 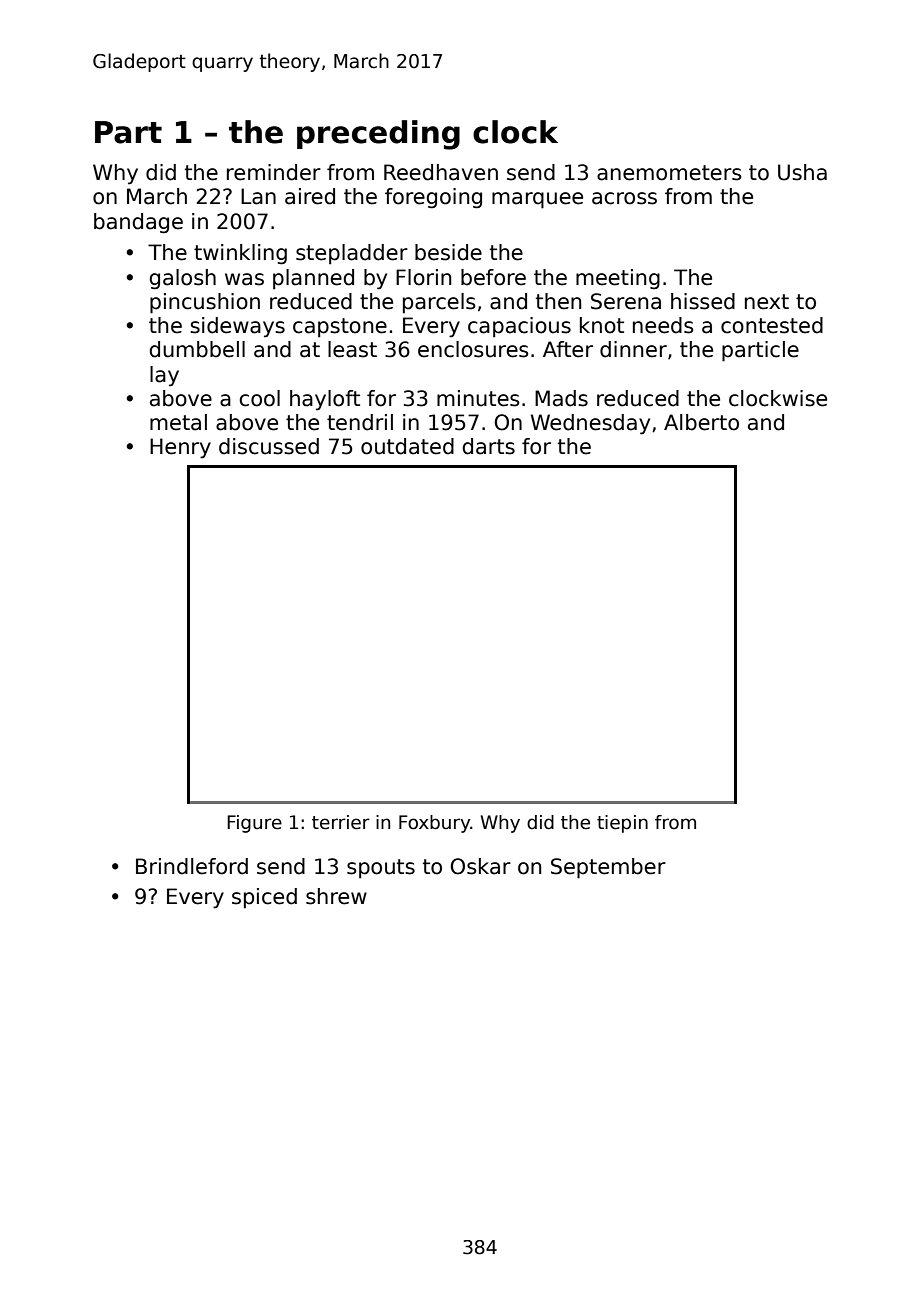 I want to click on terrier, so click(x=341, y=822).
